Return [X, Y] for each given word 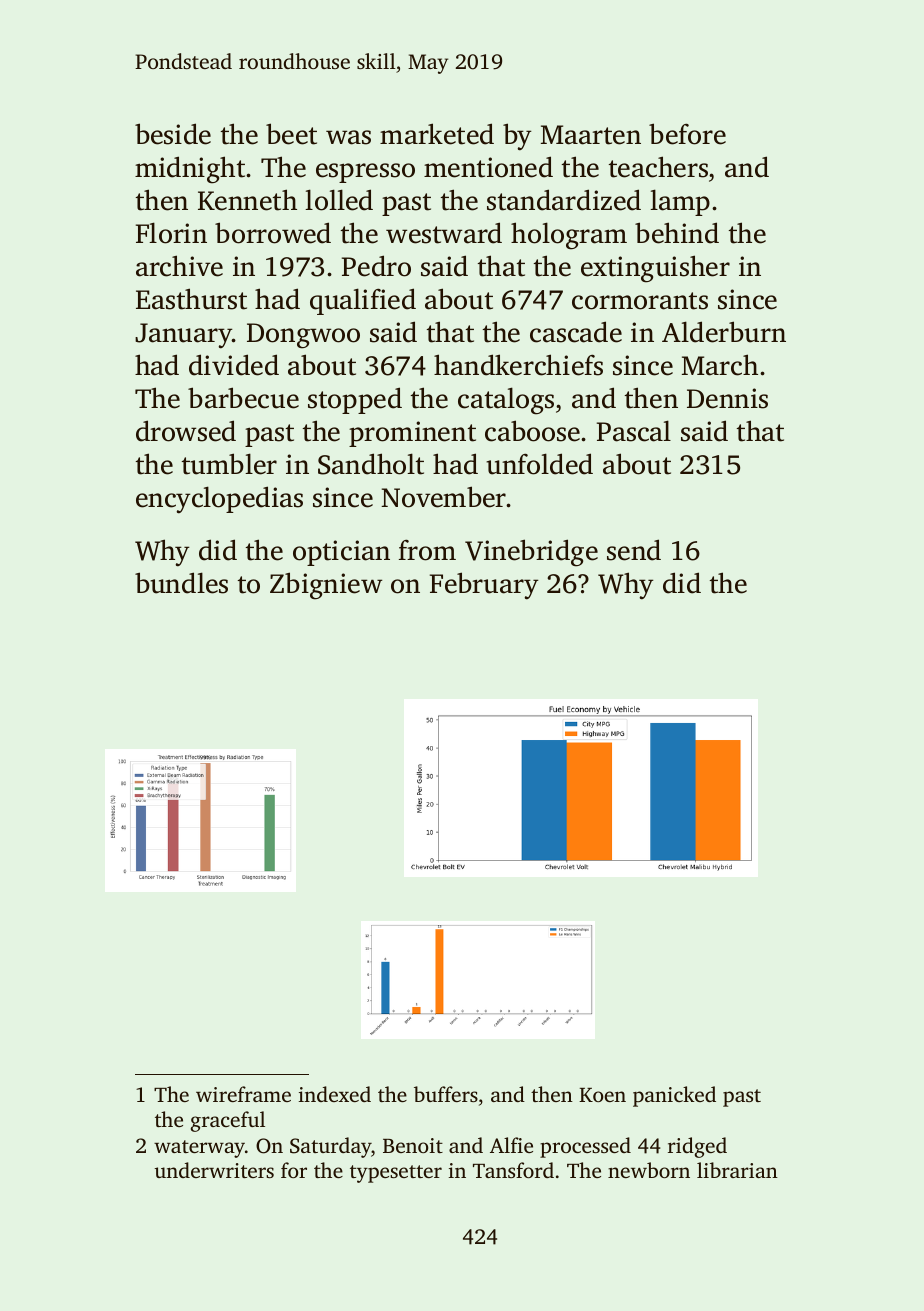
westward [444, 233]
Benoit [413, 1145]
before [687, 134]
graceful [228, 1121]
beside [173, 134]
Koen [602, 1095]
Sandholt [371, 464]
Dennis [727, 398]
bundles [181, 583]
